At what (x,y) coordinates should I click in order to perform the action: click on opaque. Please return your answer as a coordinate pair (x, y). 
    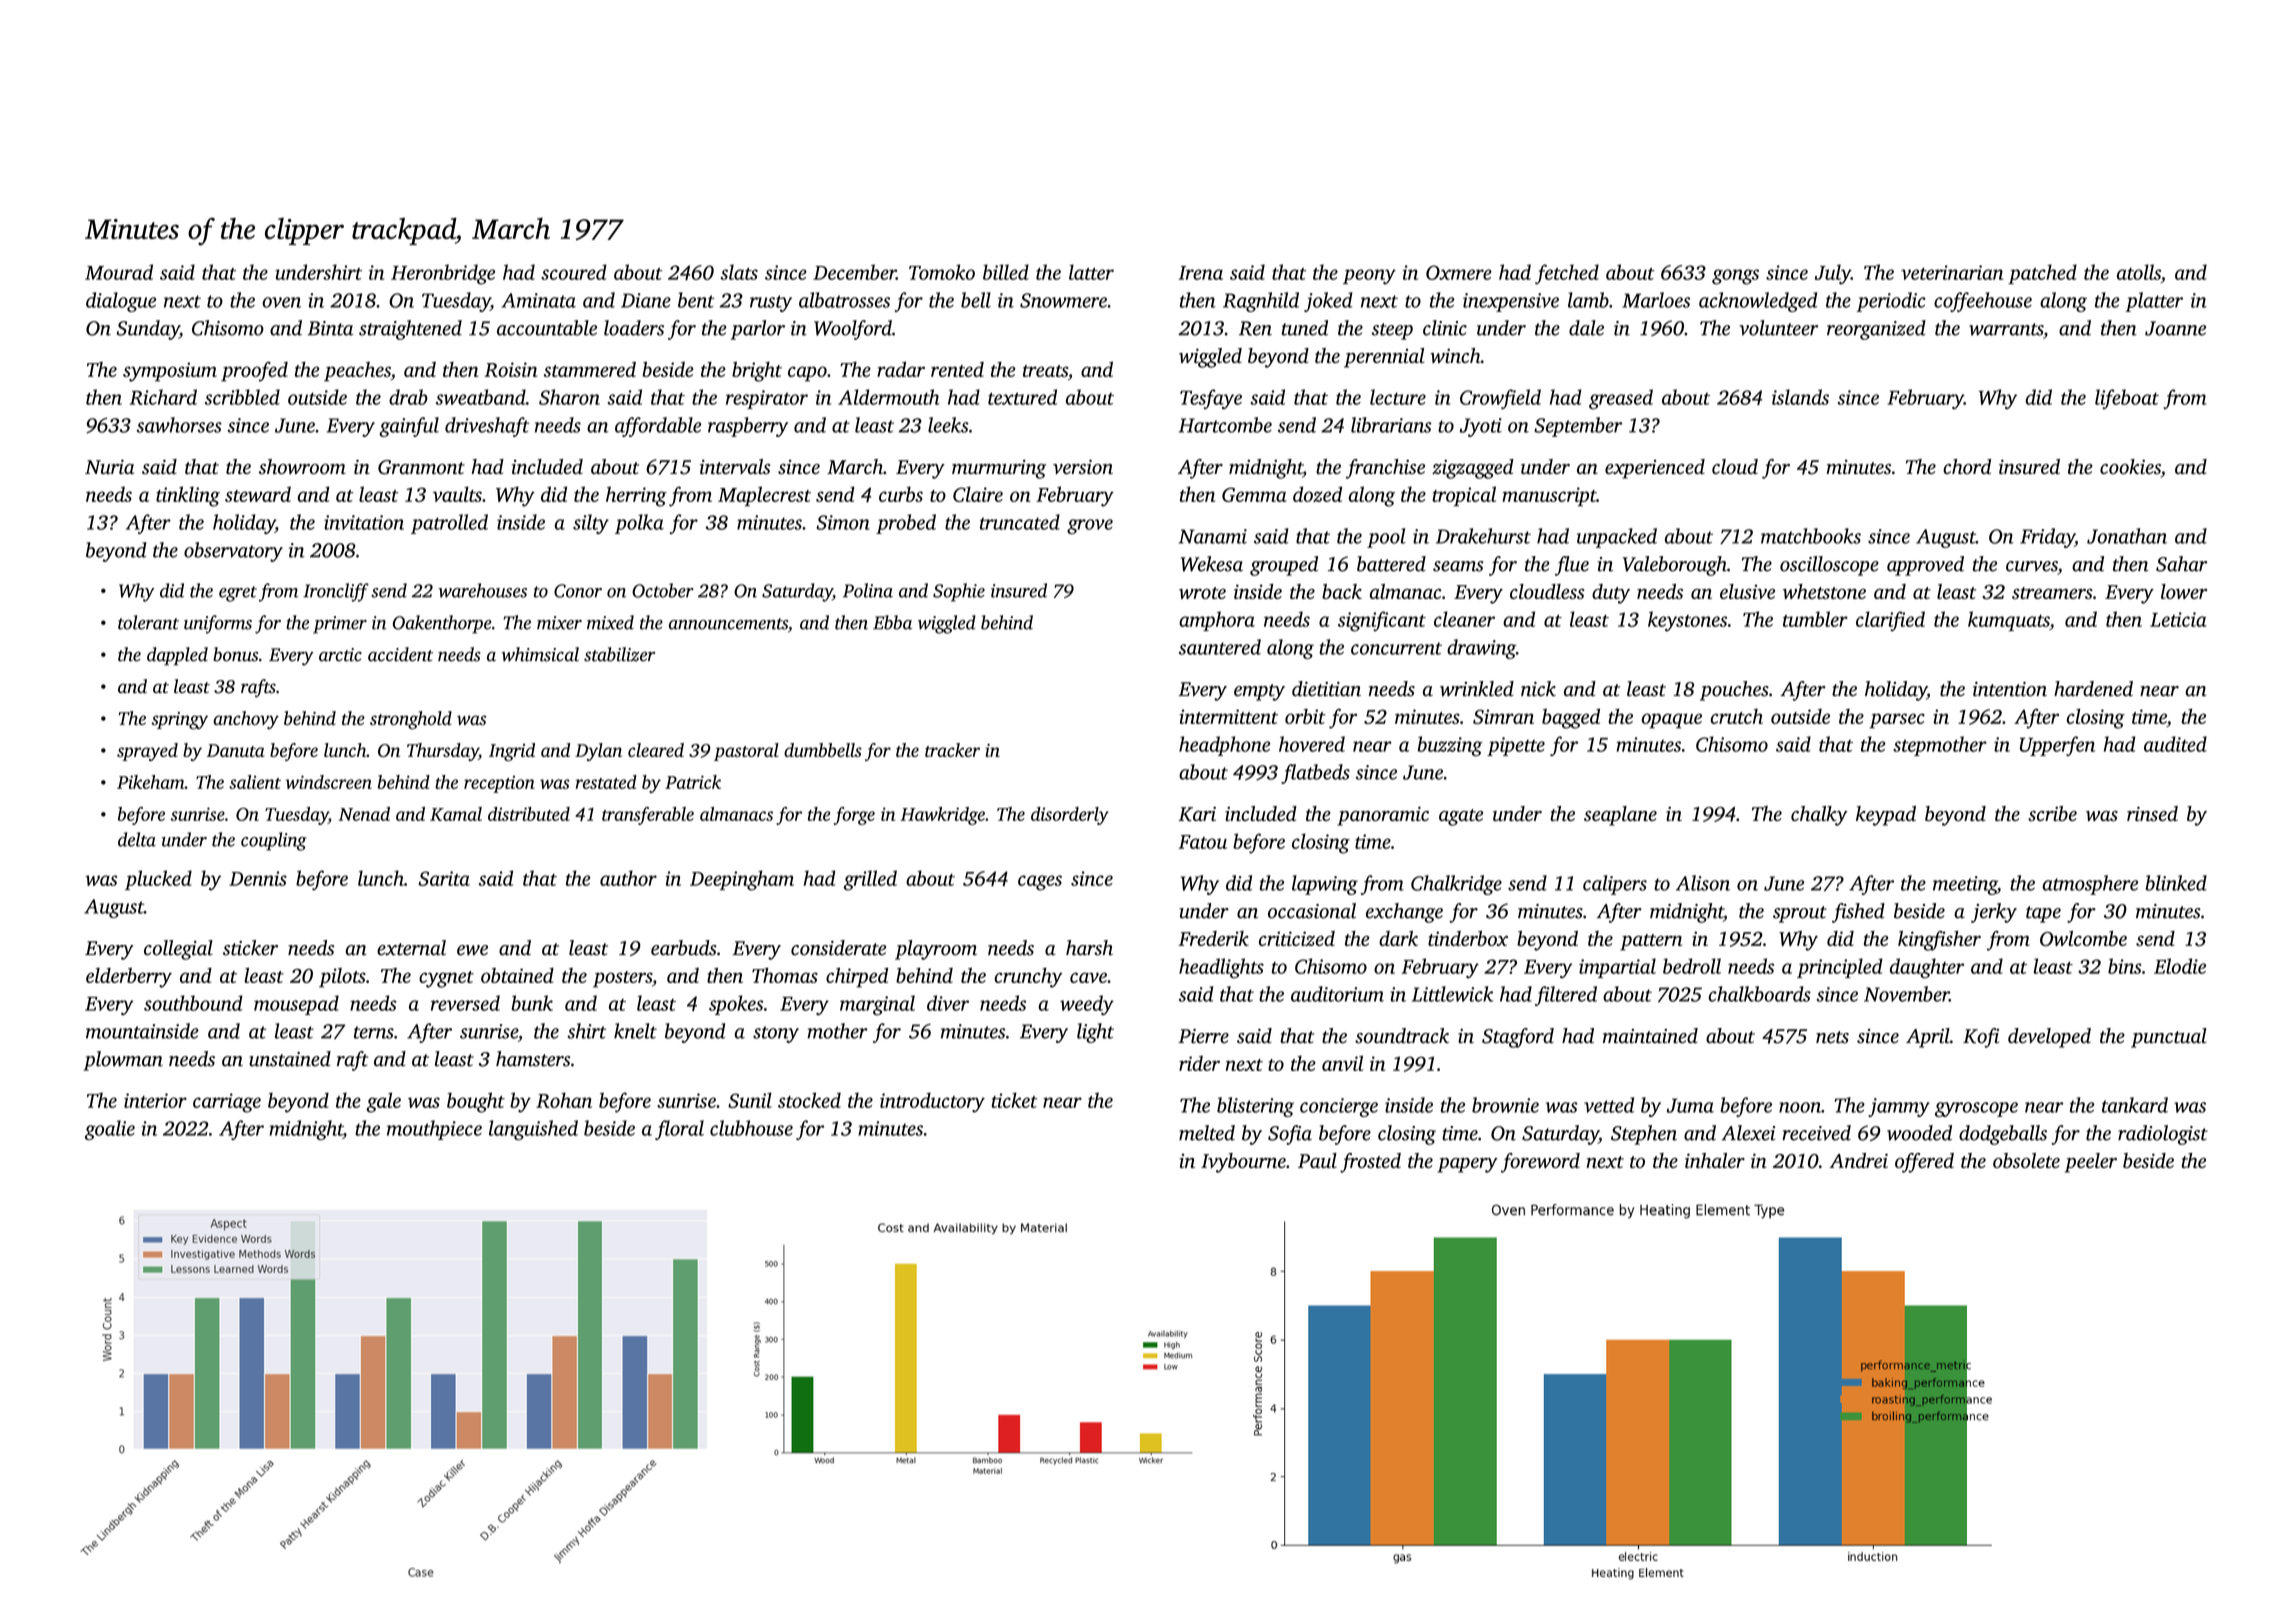
    Looking at the image, I should click on (1672, 721).
